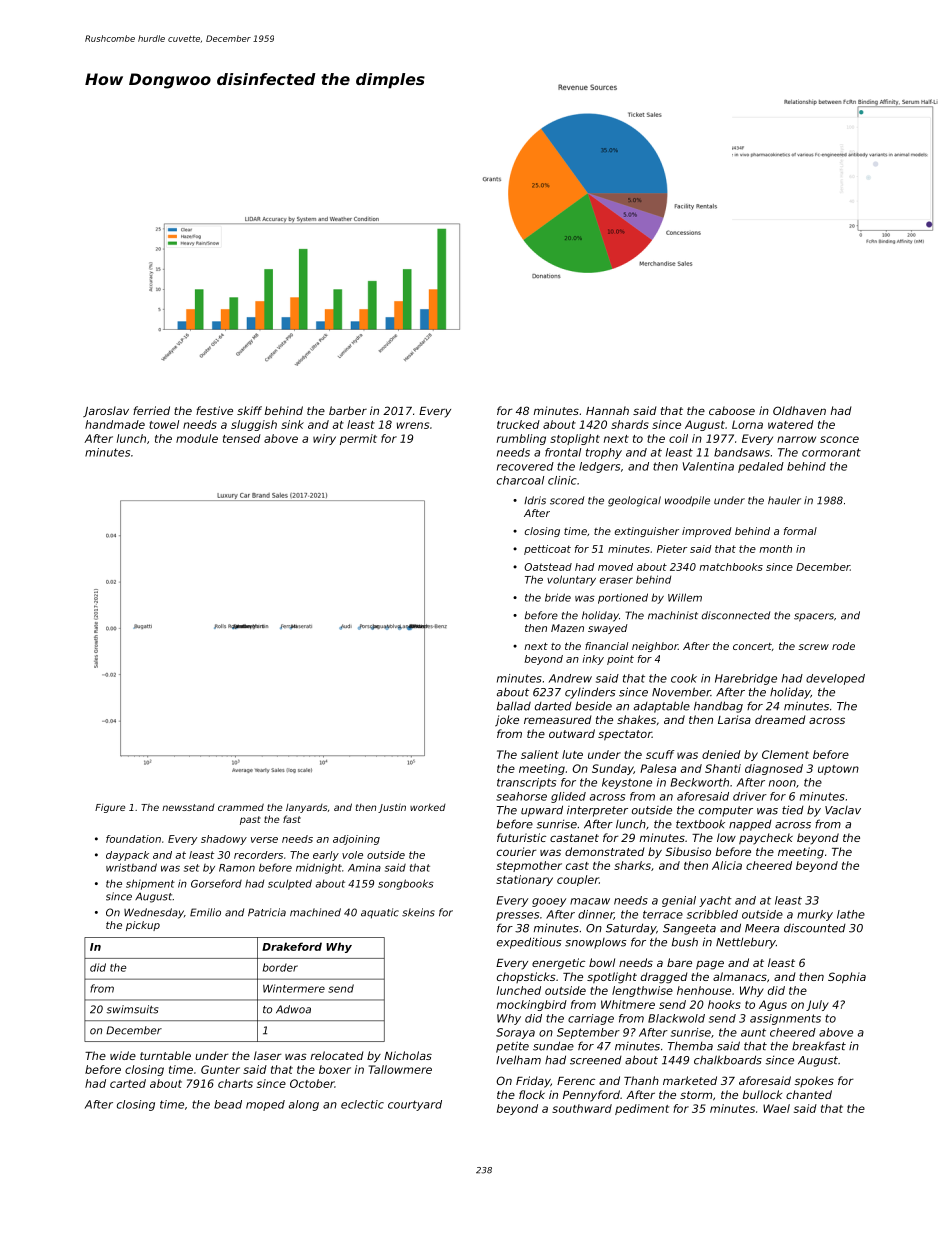 The width and height of the screenshot is (952, 1233). What do you see at coordinates (607, 410) in the screenshot?
I see `Hannah` at bounding box center [607, 410].
